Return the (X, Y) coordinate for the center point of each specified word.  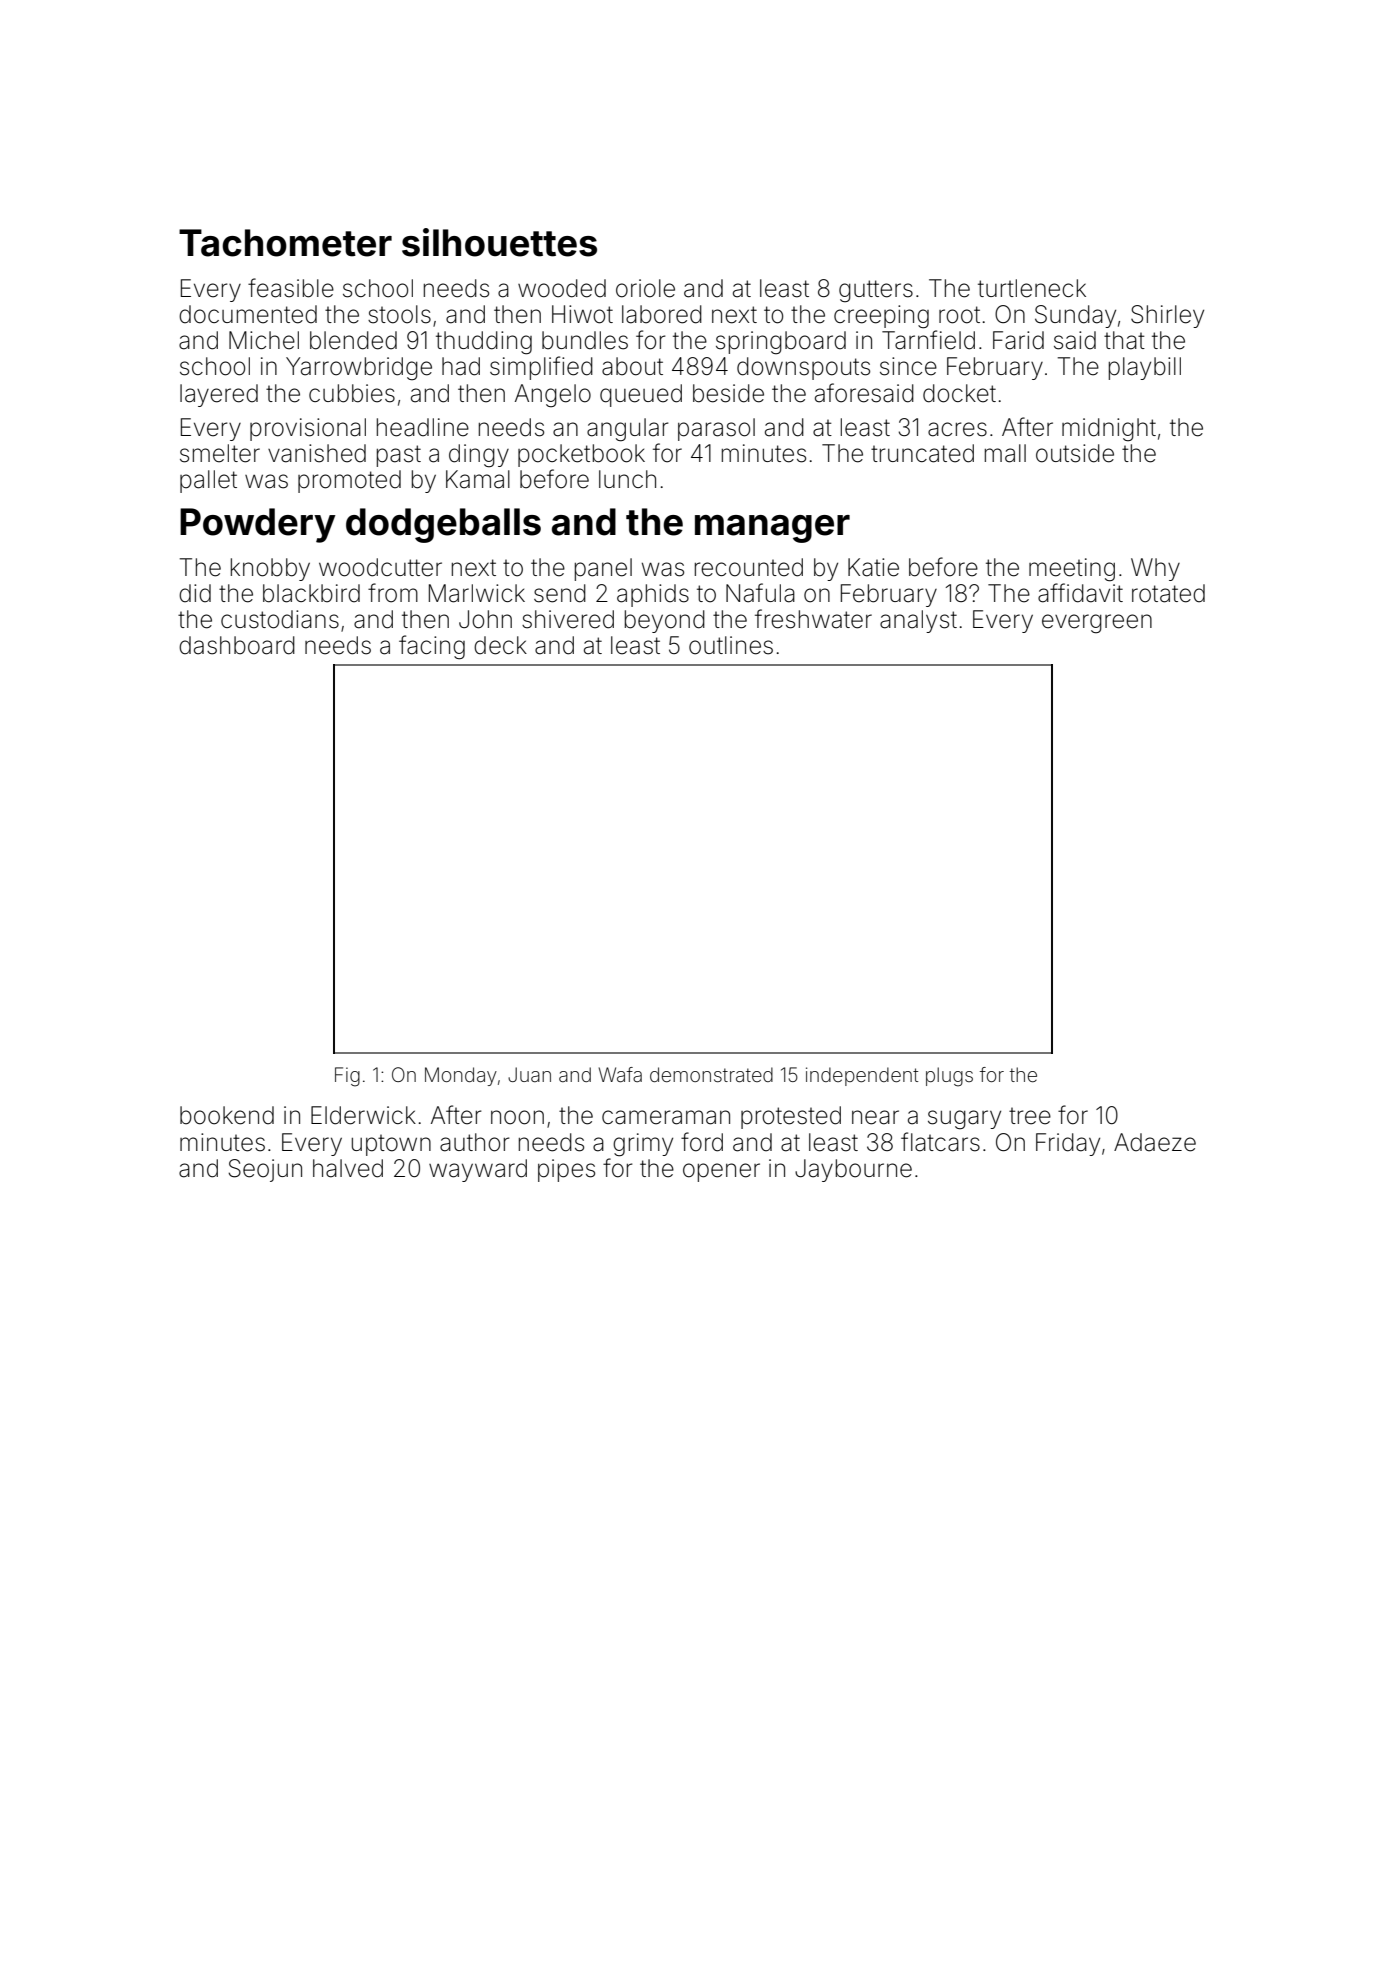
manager (772, 529)
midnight (1109, 429)
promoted (349, 481)
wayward (478, 1170)
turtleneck (1032, 288)
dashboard (237, 645)
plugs (949, 1077)
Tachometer (285, 243)
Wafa (620, 1074)
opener (721, 1172)
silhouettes (499, 242)
